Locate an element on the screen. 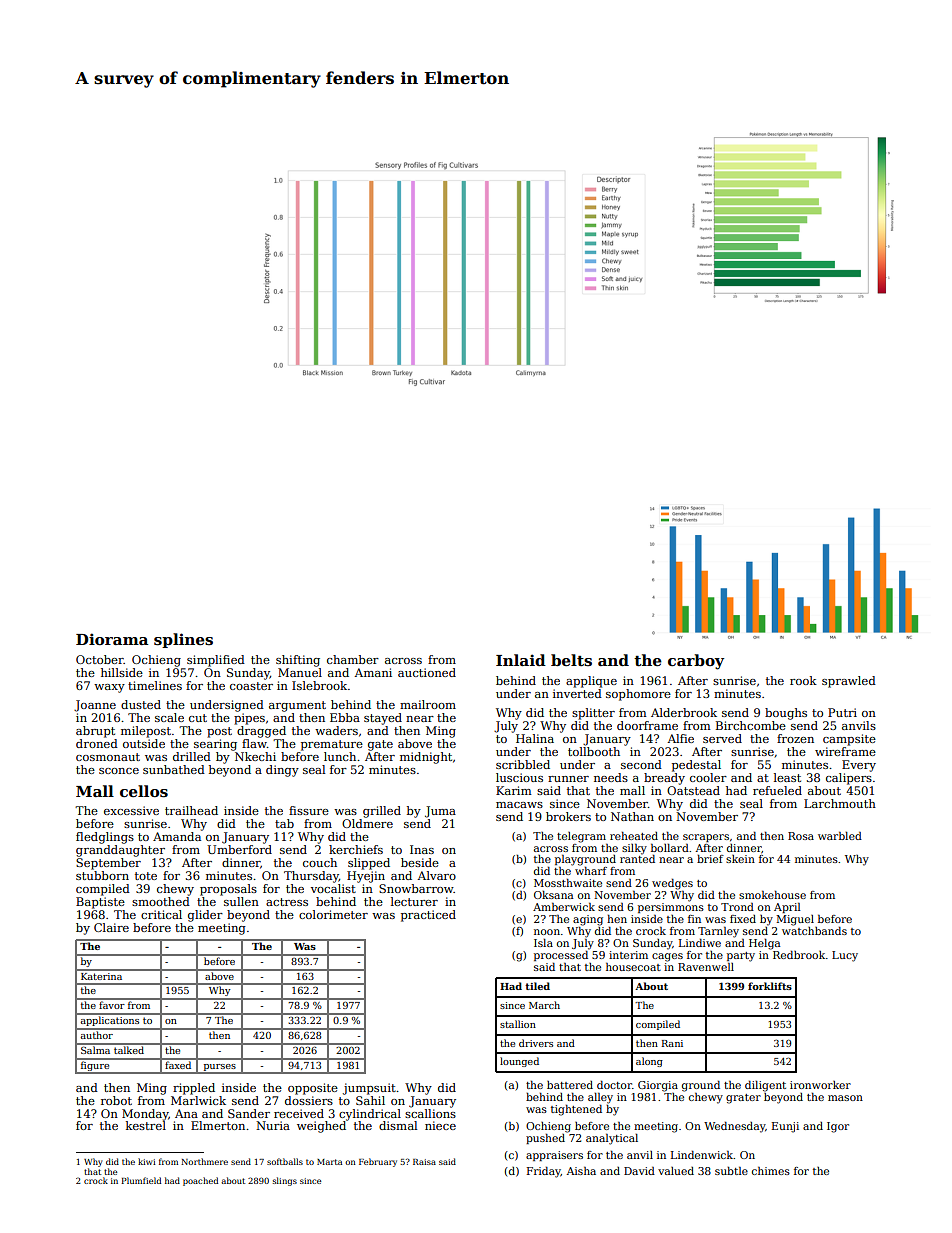  Tarnley is located at coordinates (718, 932).
